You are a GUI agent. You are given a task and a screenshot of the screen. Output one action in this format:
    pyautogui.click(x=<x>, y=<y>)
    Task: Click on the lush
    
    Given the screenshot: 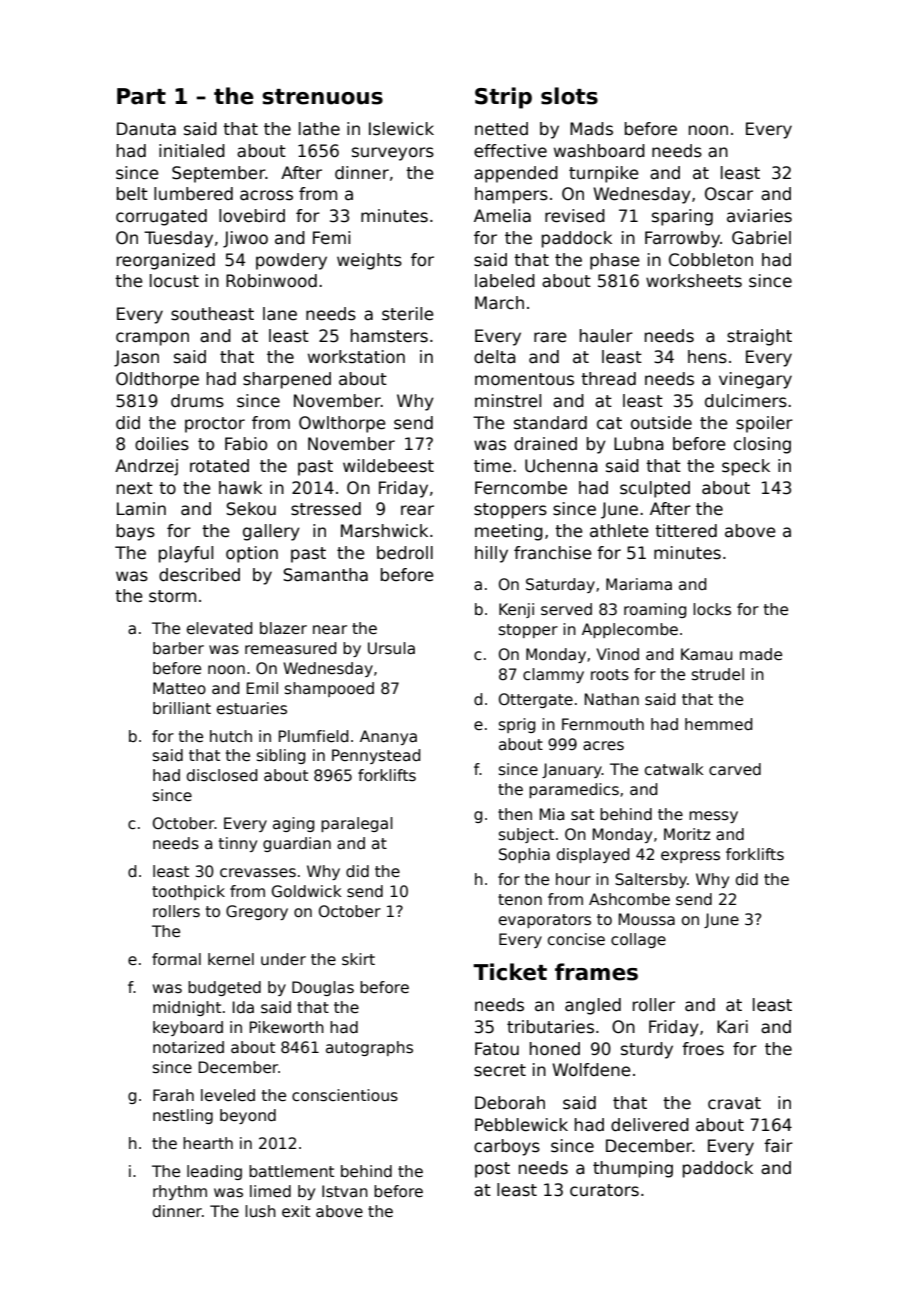 What is the action you would take?
    pyautogui.click(x=260, y=1211)
